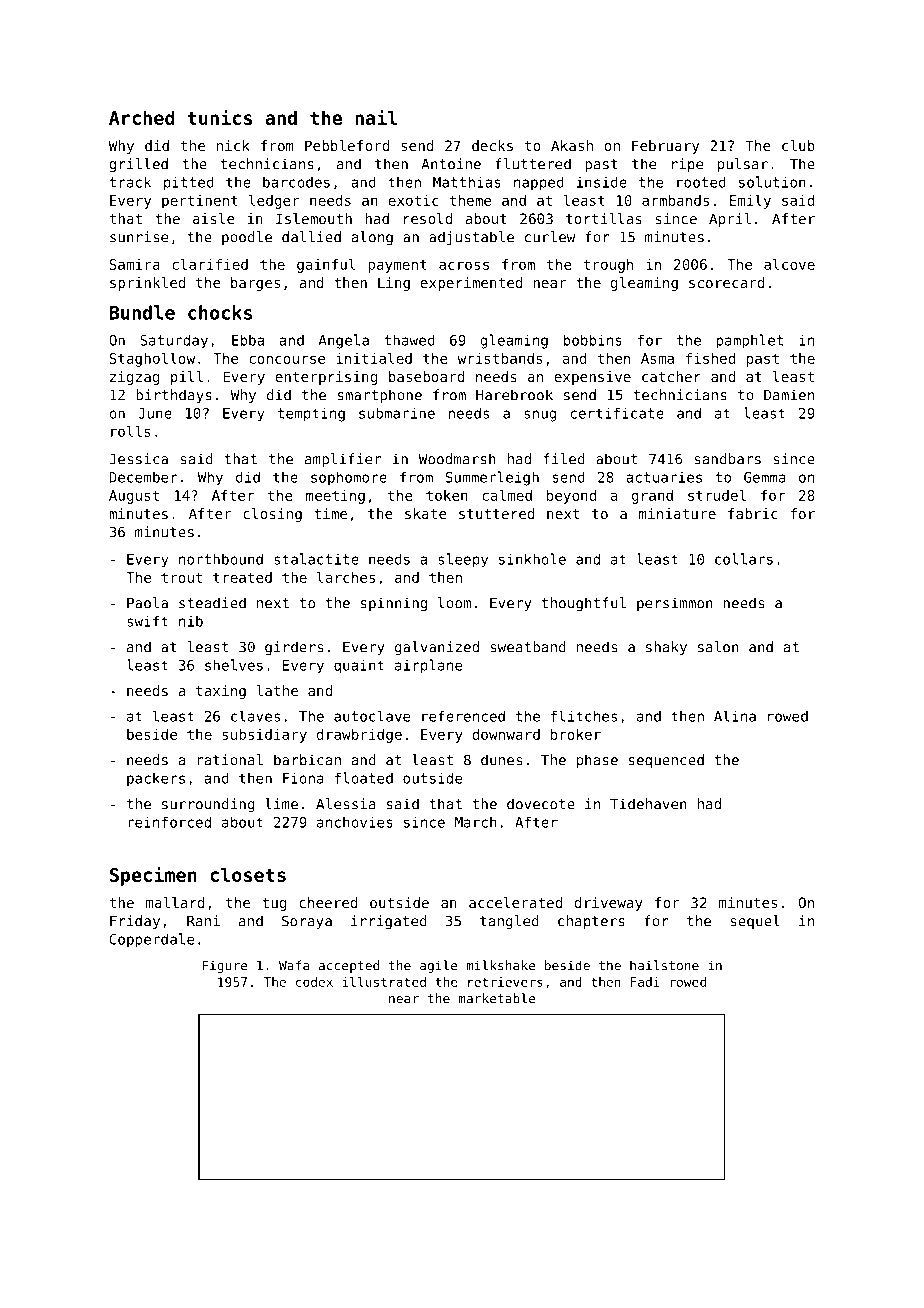 The image size is (924, 1308). I want to click on tunics, so click(219, 117).
